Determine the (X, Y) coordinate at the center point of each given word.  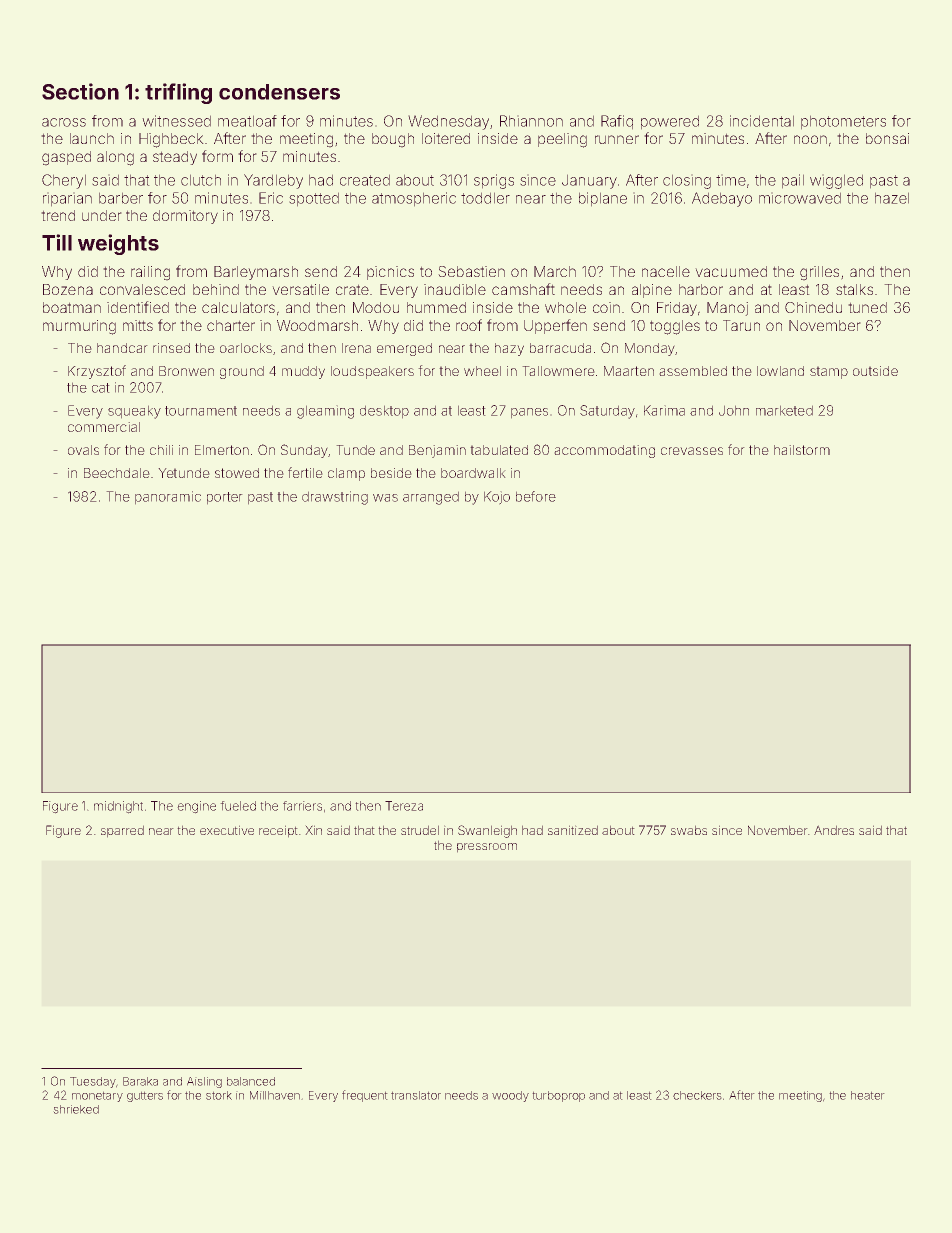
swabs (689, 830)
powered (670, 122)
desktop (384, 412)
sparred (122, 831)
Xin (314, 830)
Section (80, 91)
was (385, 498)
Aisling (204, 1082)
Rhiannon (531, 121)
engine (197, 807)
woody (510, 1096)
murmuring (79, 327)
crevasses (692, 451)
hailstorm (802, 450)
